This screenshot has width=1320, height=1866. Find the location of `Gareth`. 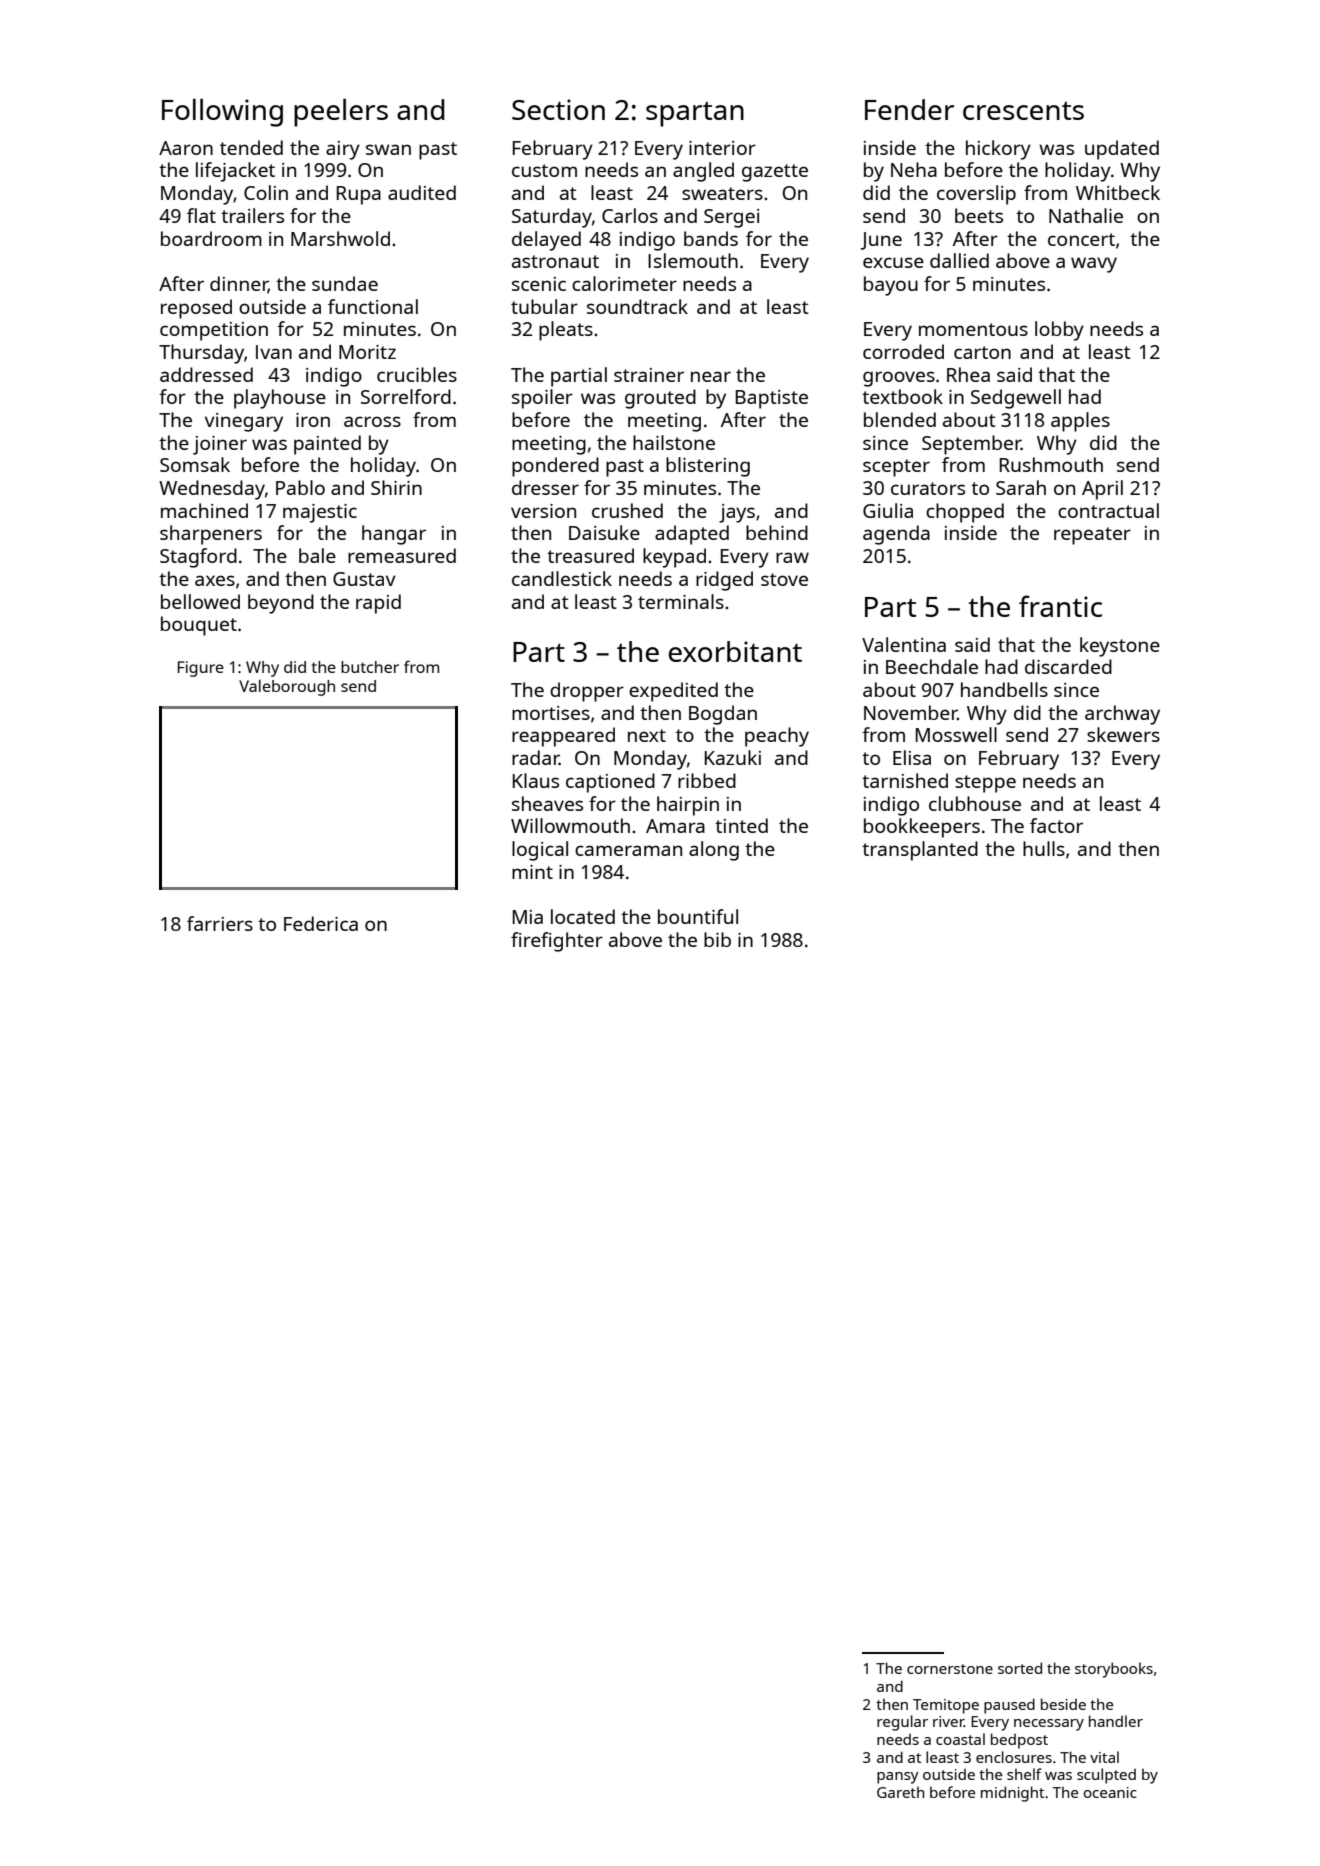

Gareth is located at coordinates (900, 1792).
